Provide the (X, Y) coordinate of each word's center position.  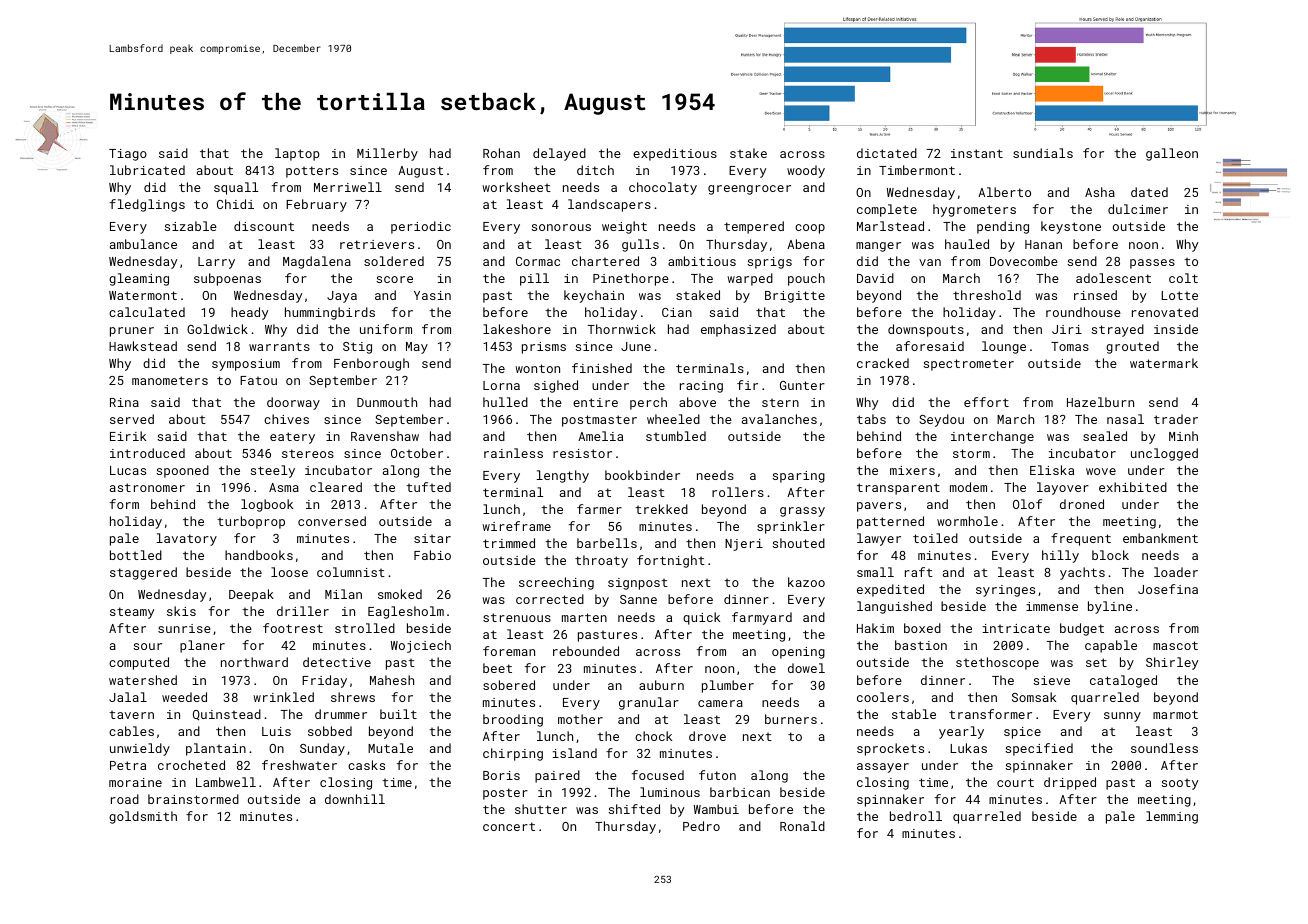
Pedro (701, 826)
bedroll (916, 816)
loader (1176, 572)
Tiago (128, 155)
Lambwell (226, 782)
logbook (267, 505)
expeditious (675, 154)
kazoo (806, 582)
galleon (1172, 154)
